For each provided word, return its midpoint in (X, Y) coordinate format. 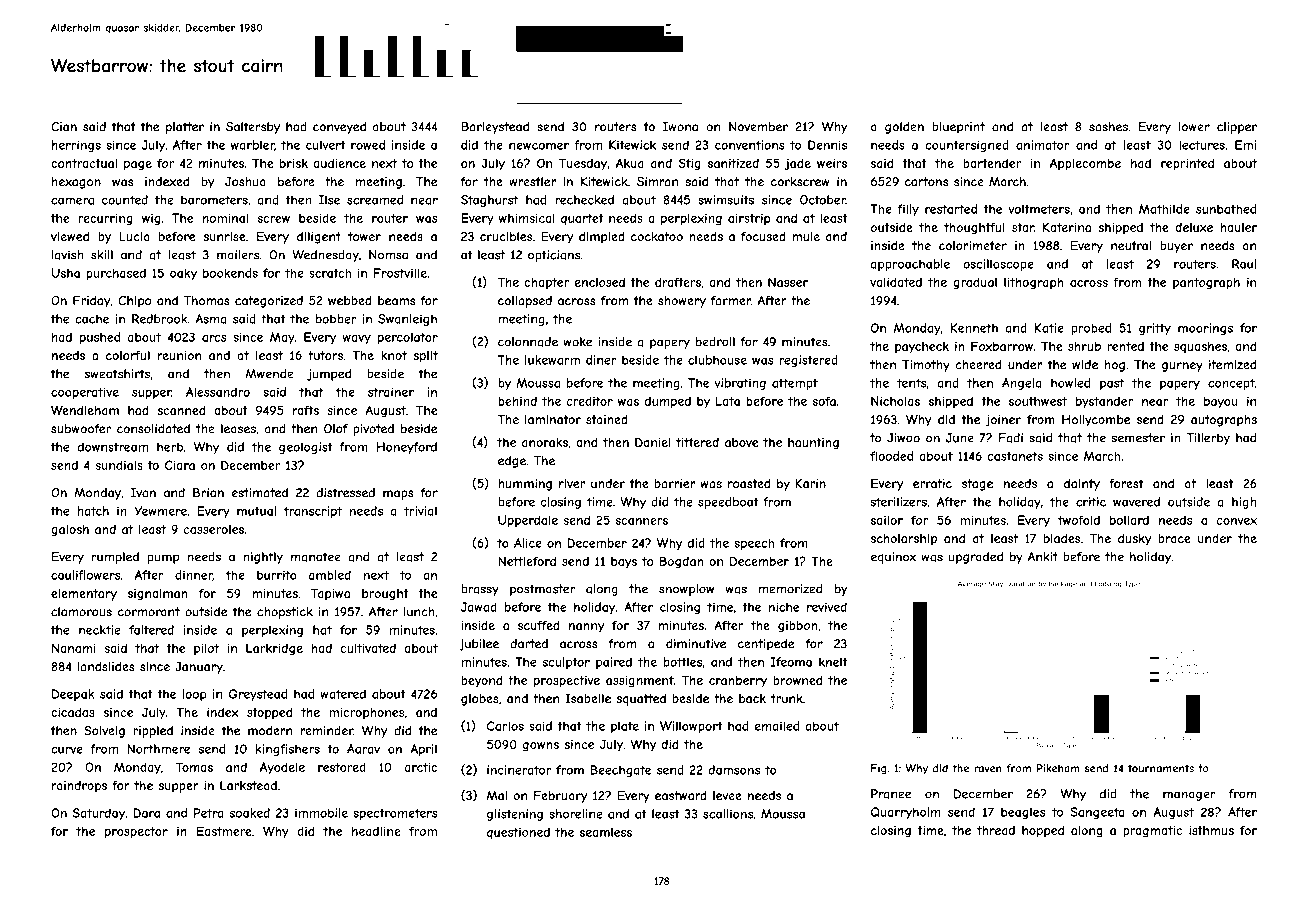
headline (376, 831)
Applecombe (1085, 164)
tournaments (1161, 768)
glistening (515, 815)
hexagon (76, 183)
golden (904, 128)
